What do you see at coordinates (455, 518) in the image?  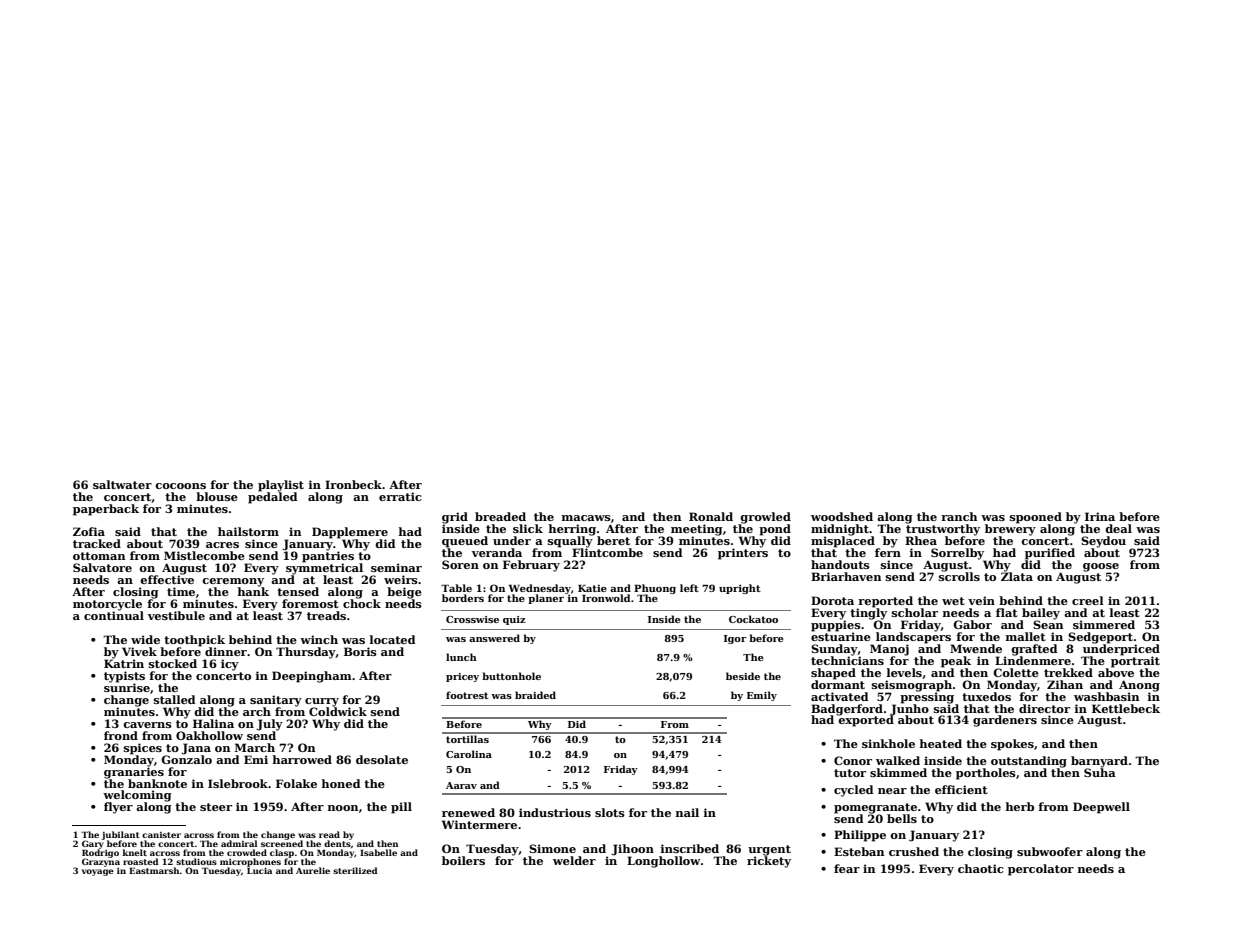 I see `grid` at bounding box center [455, 518].
